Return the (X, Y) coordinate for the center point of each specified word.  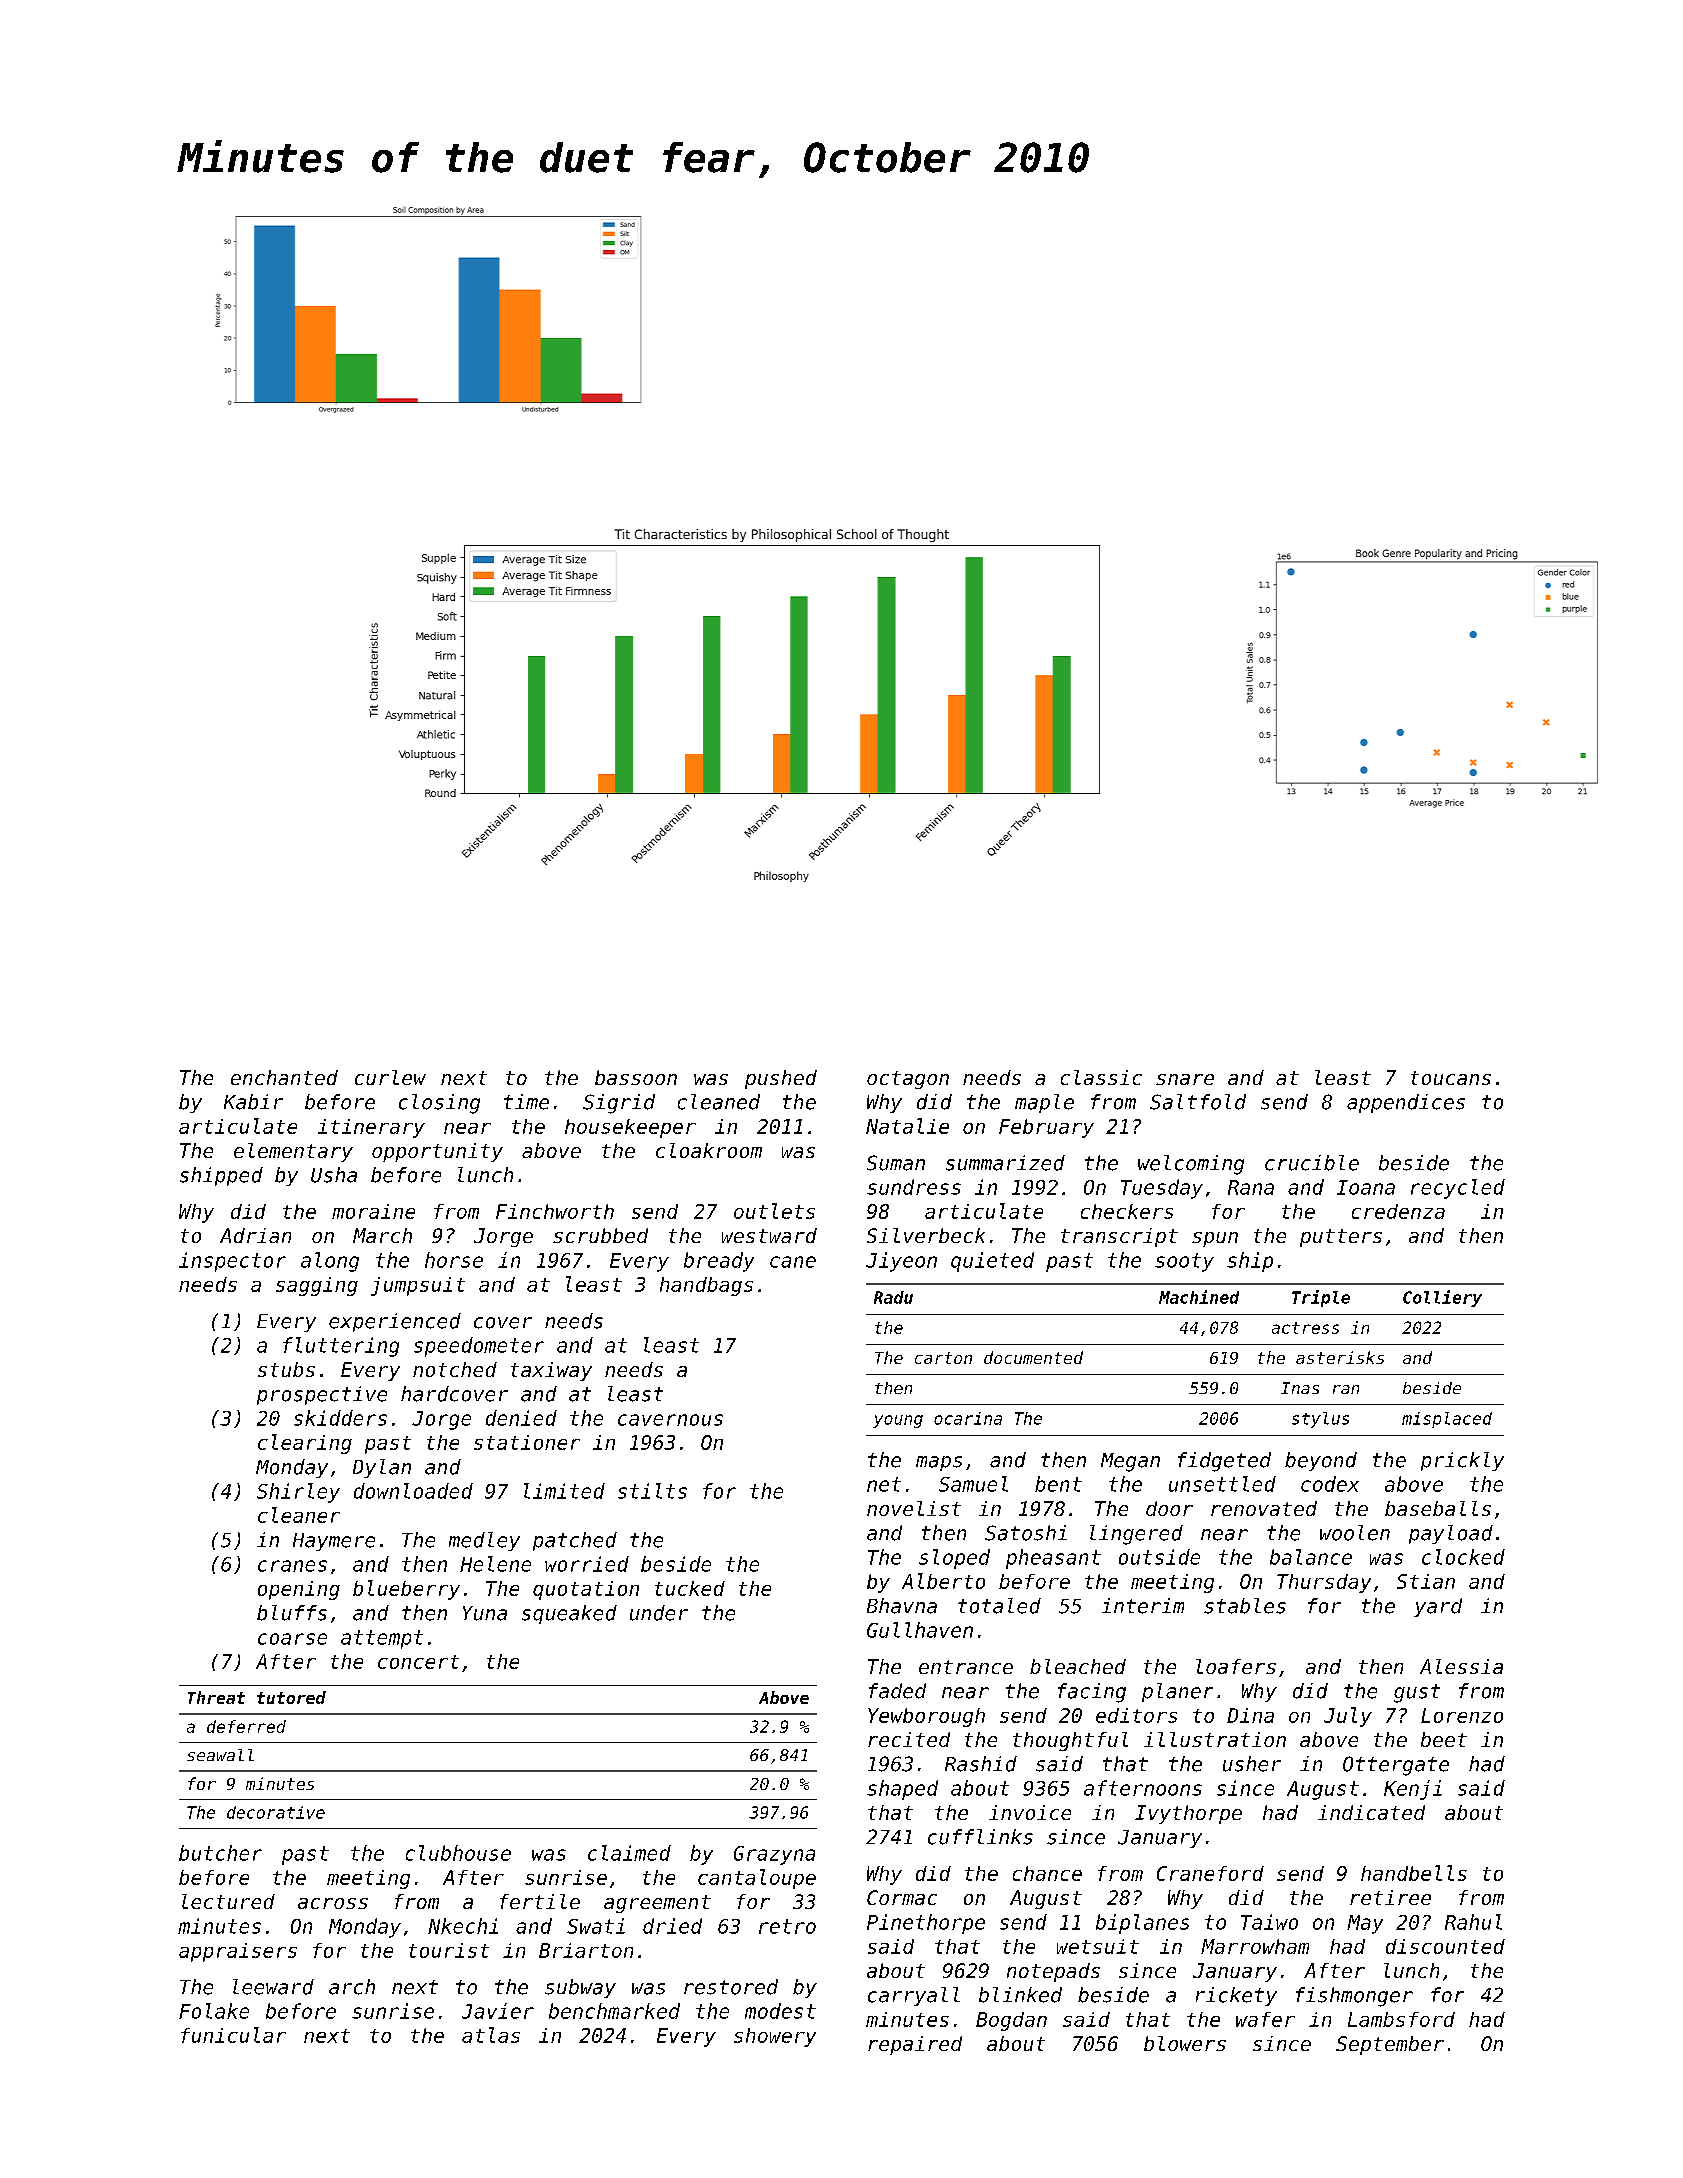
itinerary (371, 1128)
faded (897, 1691)
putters (1341, 1238)
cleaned (719, 1102)
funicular (233, 2035)
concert (418, 1662)
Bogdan (1011, 2021)
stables (1245, 1606)
